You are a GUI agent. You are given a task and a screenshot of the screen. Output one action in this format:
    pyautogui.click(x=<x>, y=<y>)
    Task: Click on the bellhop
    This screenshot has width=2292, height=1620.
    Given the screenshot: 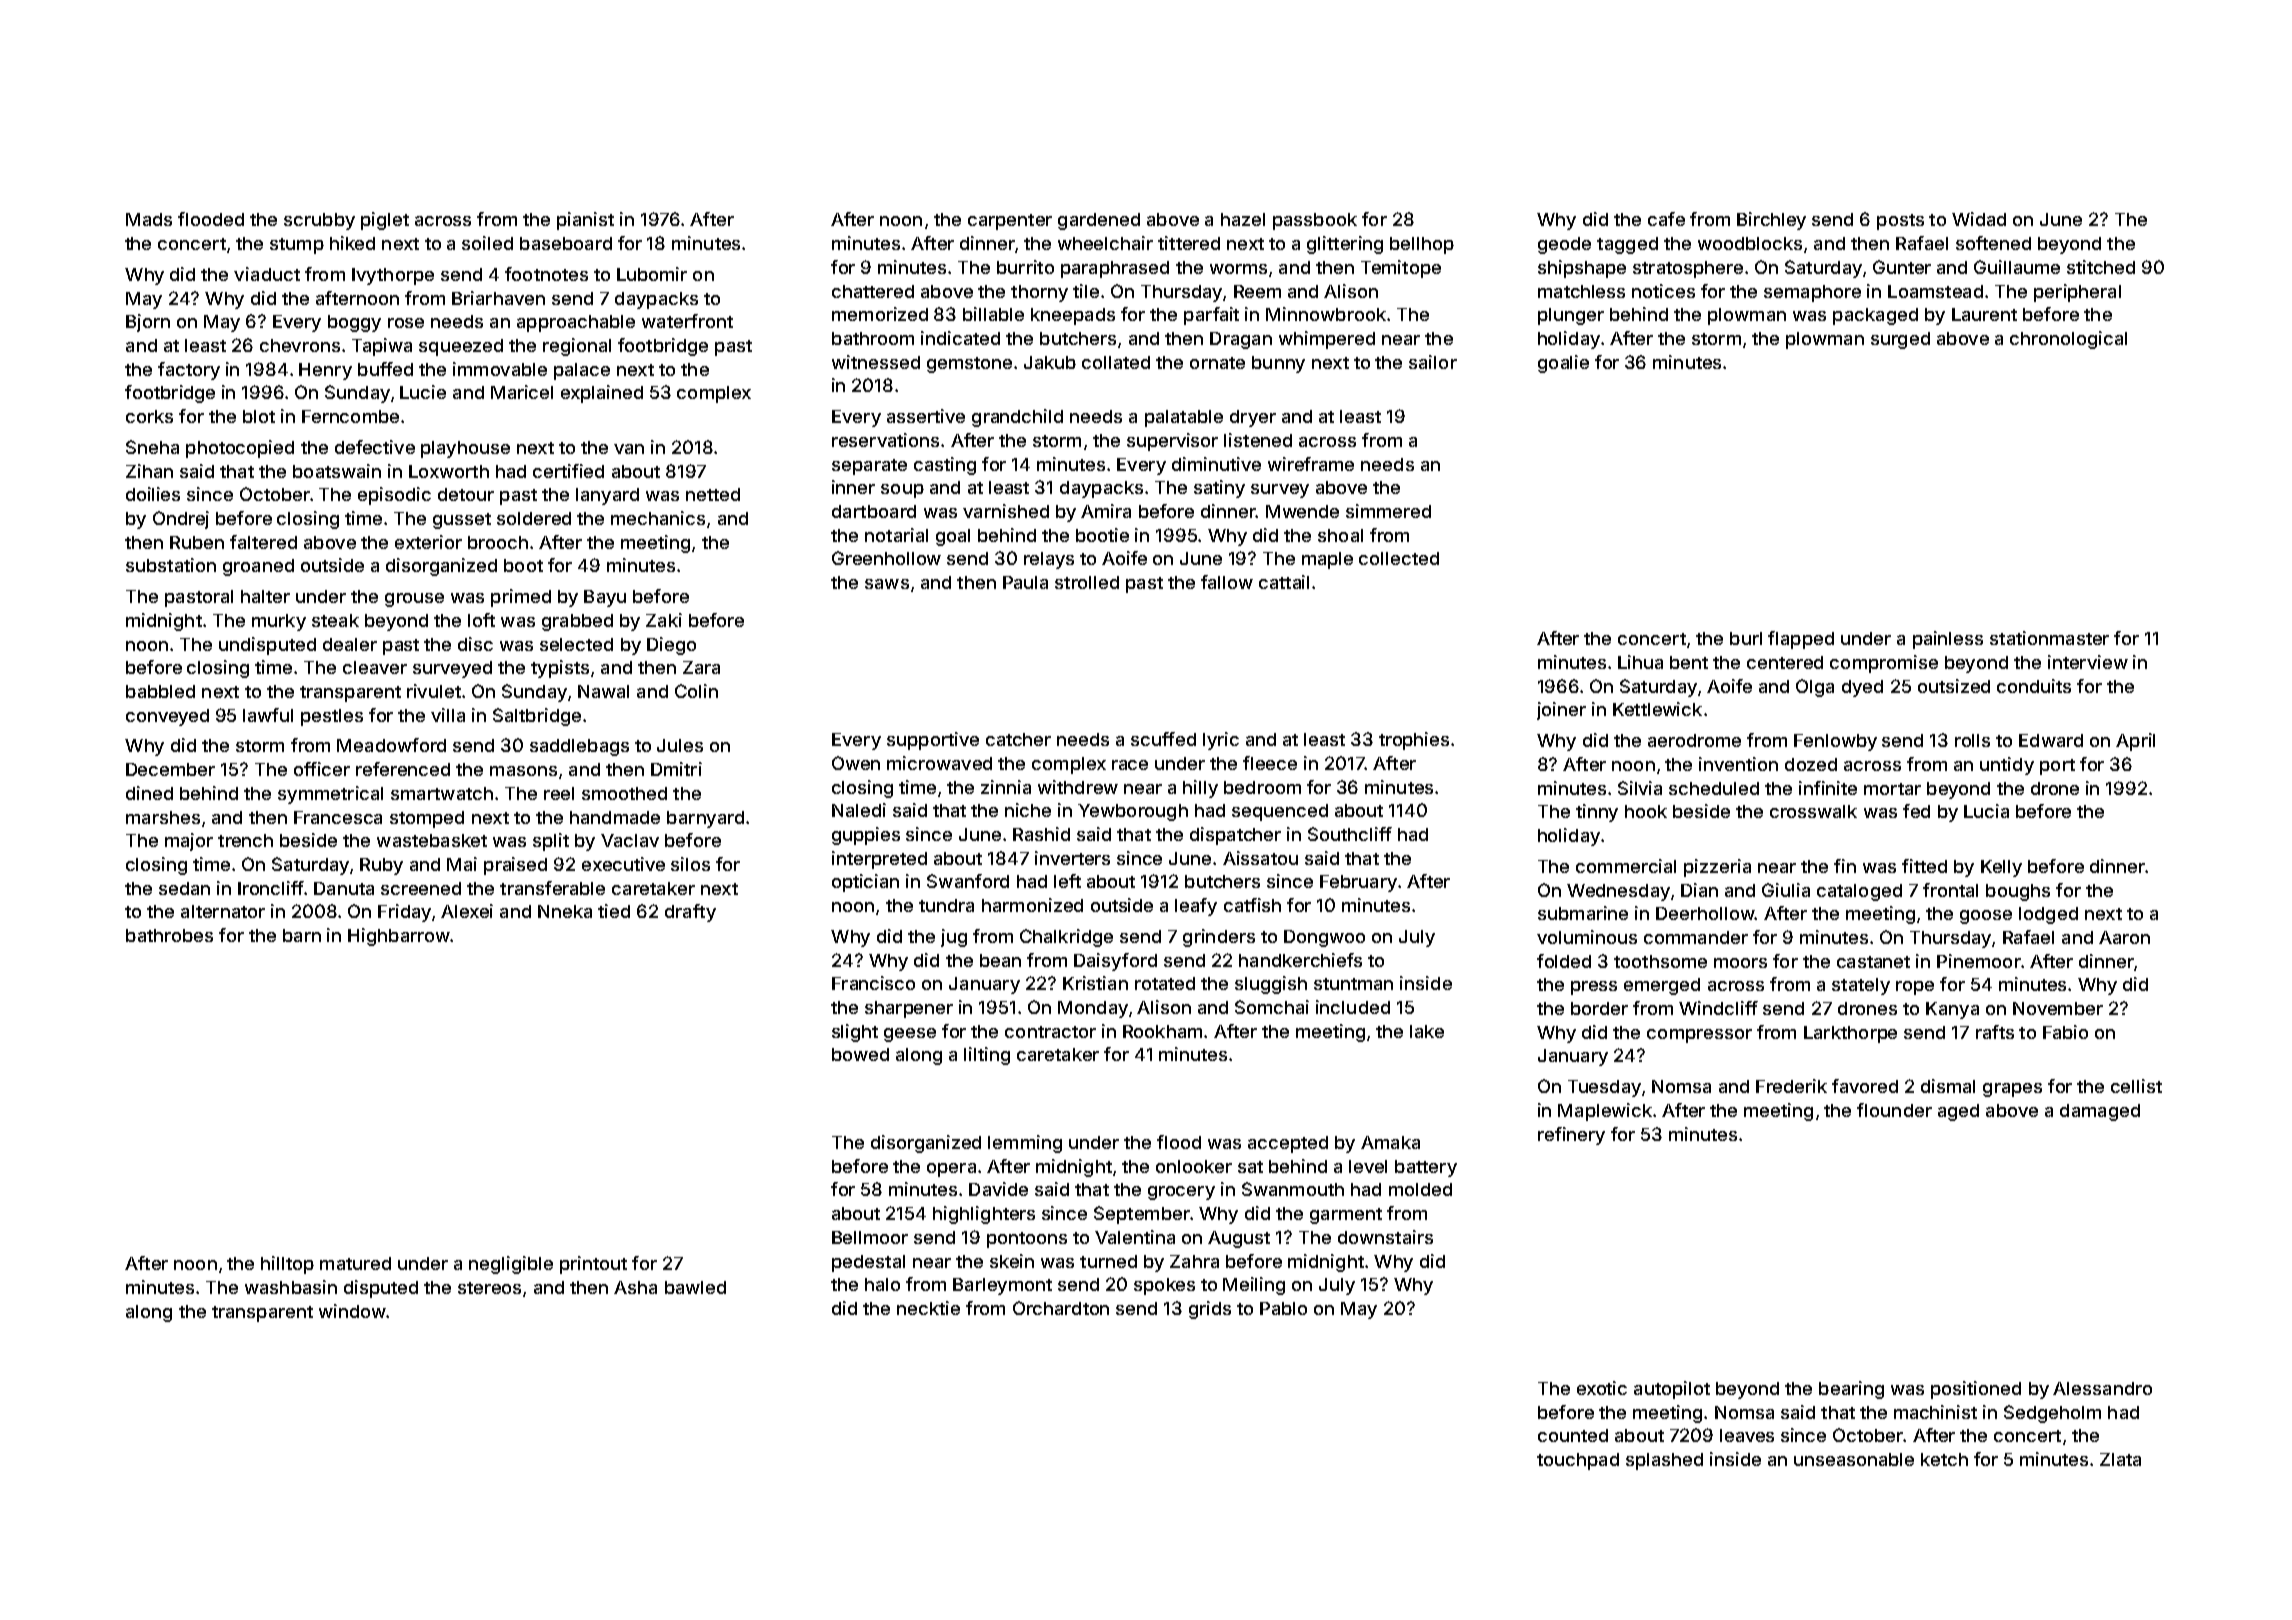 What is the action you would take?
    pyautogui.click(x=1422, y=245)
